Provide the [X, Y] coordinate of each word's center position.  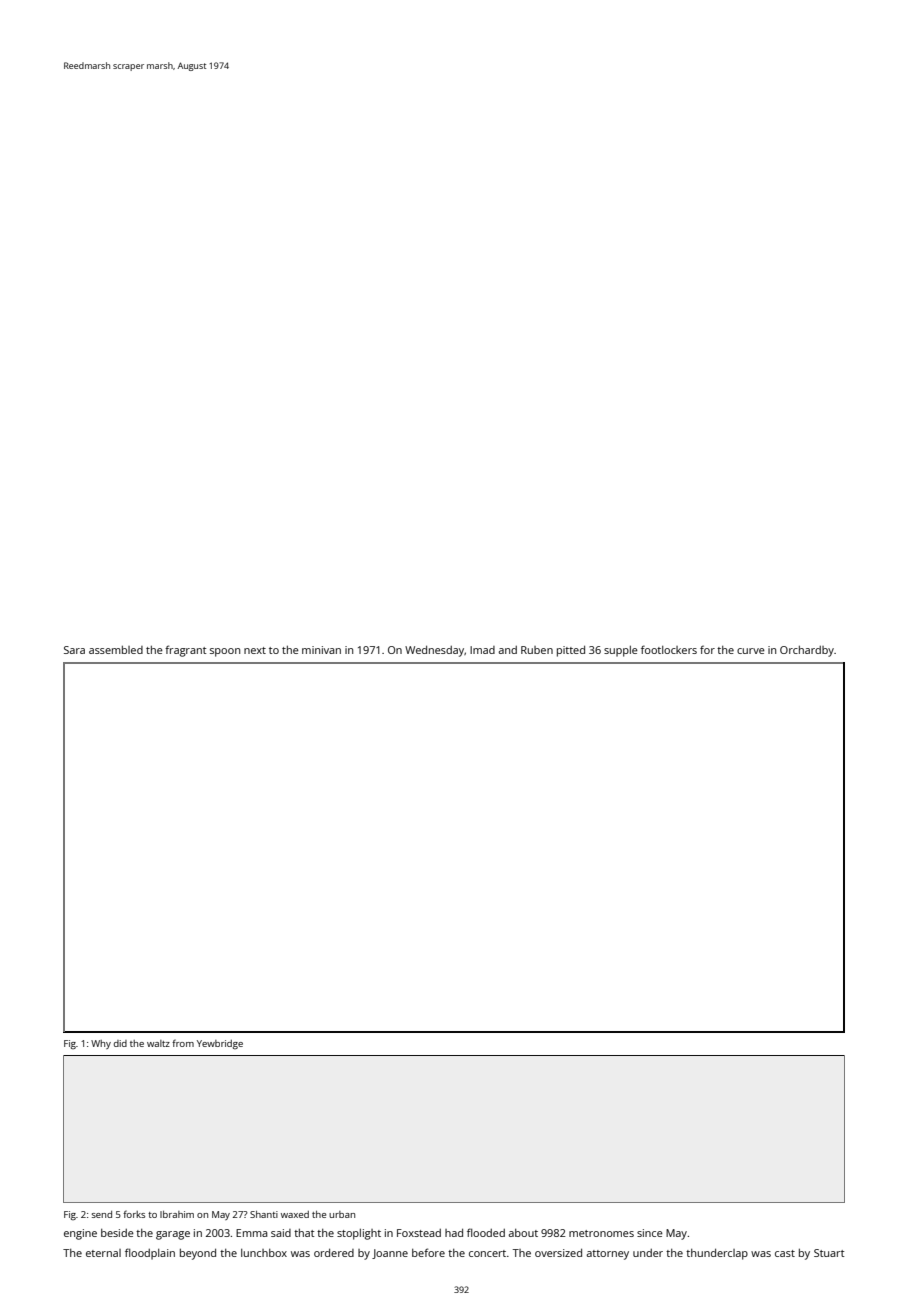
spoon [225, 652]
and [508, 650]
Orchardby [807, 651]
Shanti [264, 1214]
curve [751, 651]
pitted [571, 651]
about [523, 1233]
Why [101, 1044]
